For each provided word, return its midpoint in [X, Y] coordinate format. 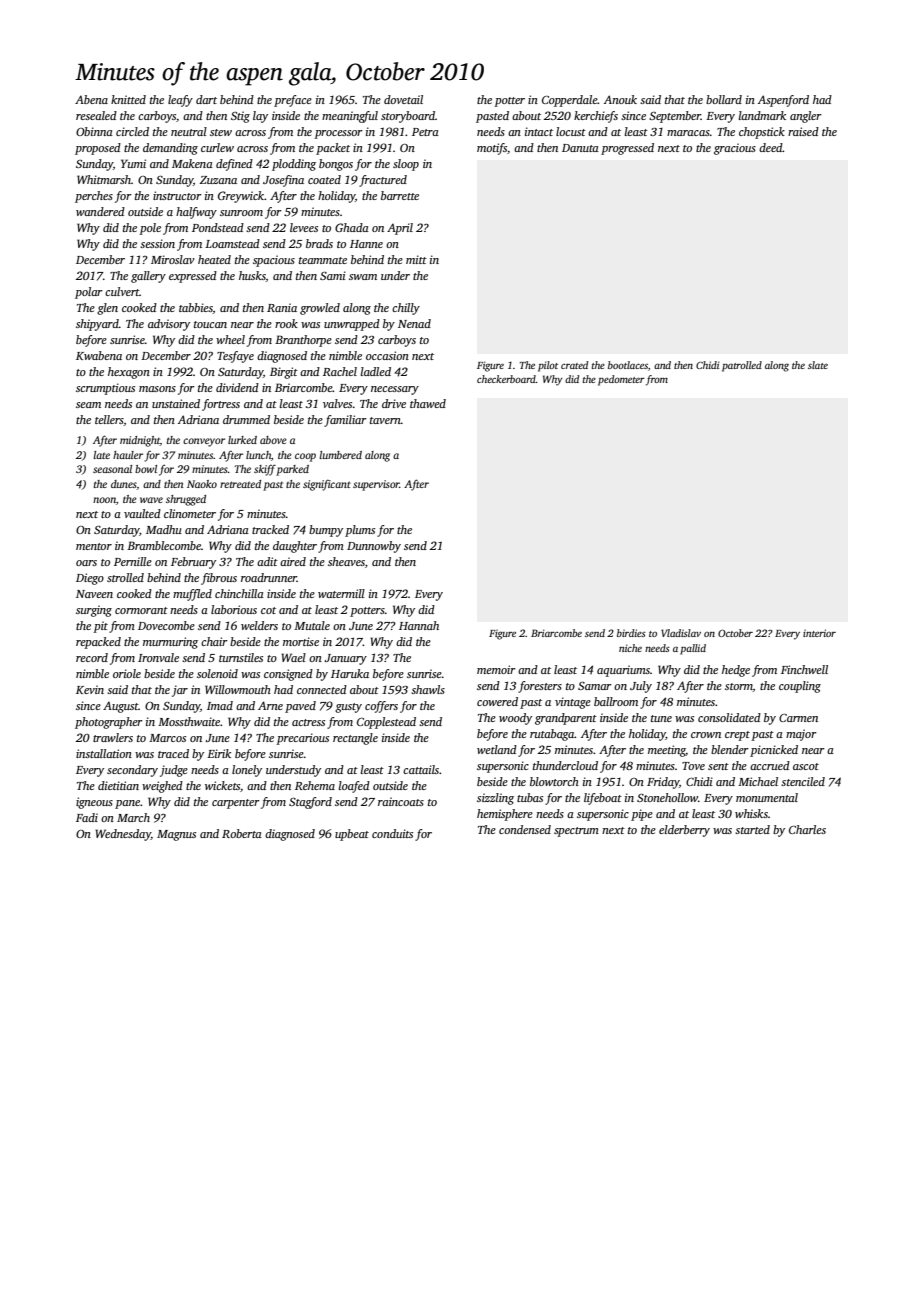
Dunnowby [374, 547]
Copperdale [570, 101]
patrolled [742, 366]
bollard [724, 99]
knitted [128, 99]
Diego [90, 579]
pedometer [621, 380]
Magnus [176, 835]
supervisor [376, 485]
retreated [240, 484]
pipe [642, 815]
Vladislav [681, 633]
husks [252, 276]
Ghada [352, 227]
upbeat [352, 835]
